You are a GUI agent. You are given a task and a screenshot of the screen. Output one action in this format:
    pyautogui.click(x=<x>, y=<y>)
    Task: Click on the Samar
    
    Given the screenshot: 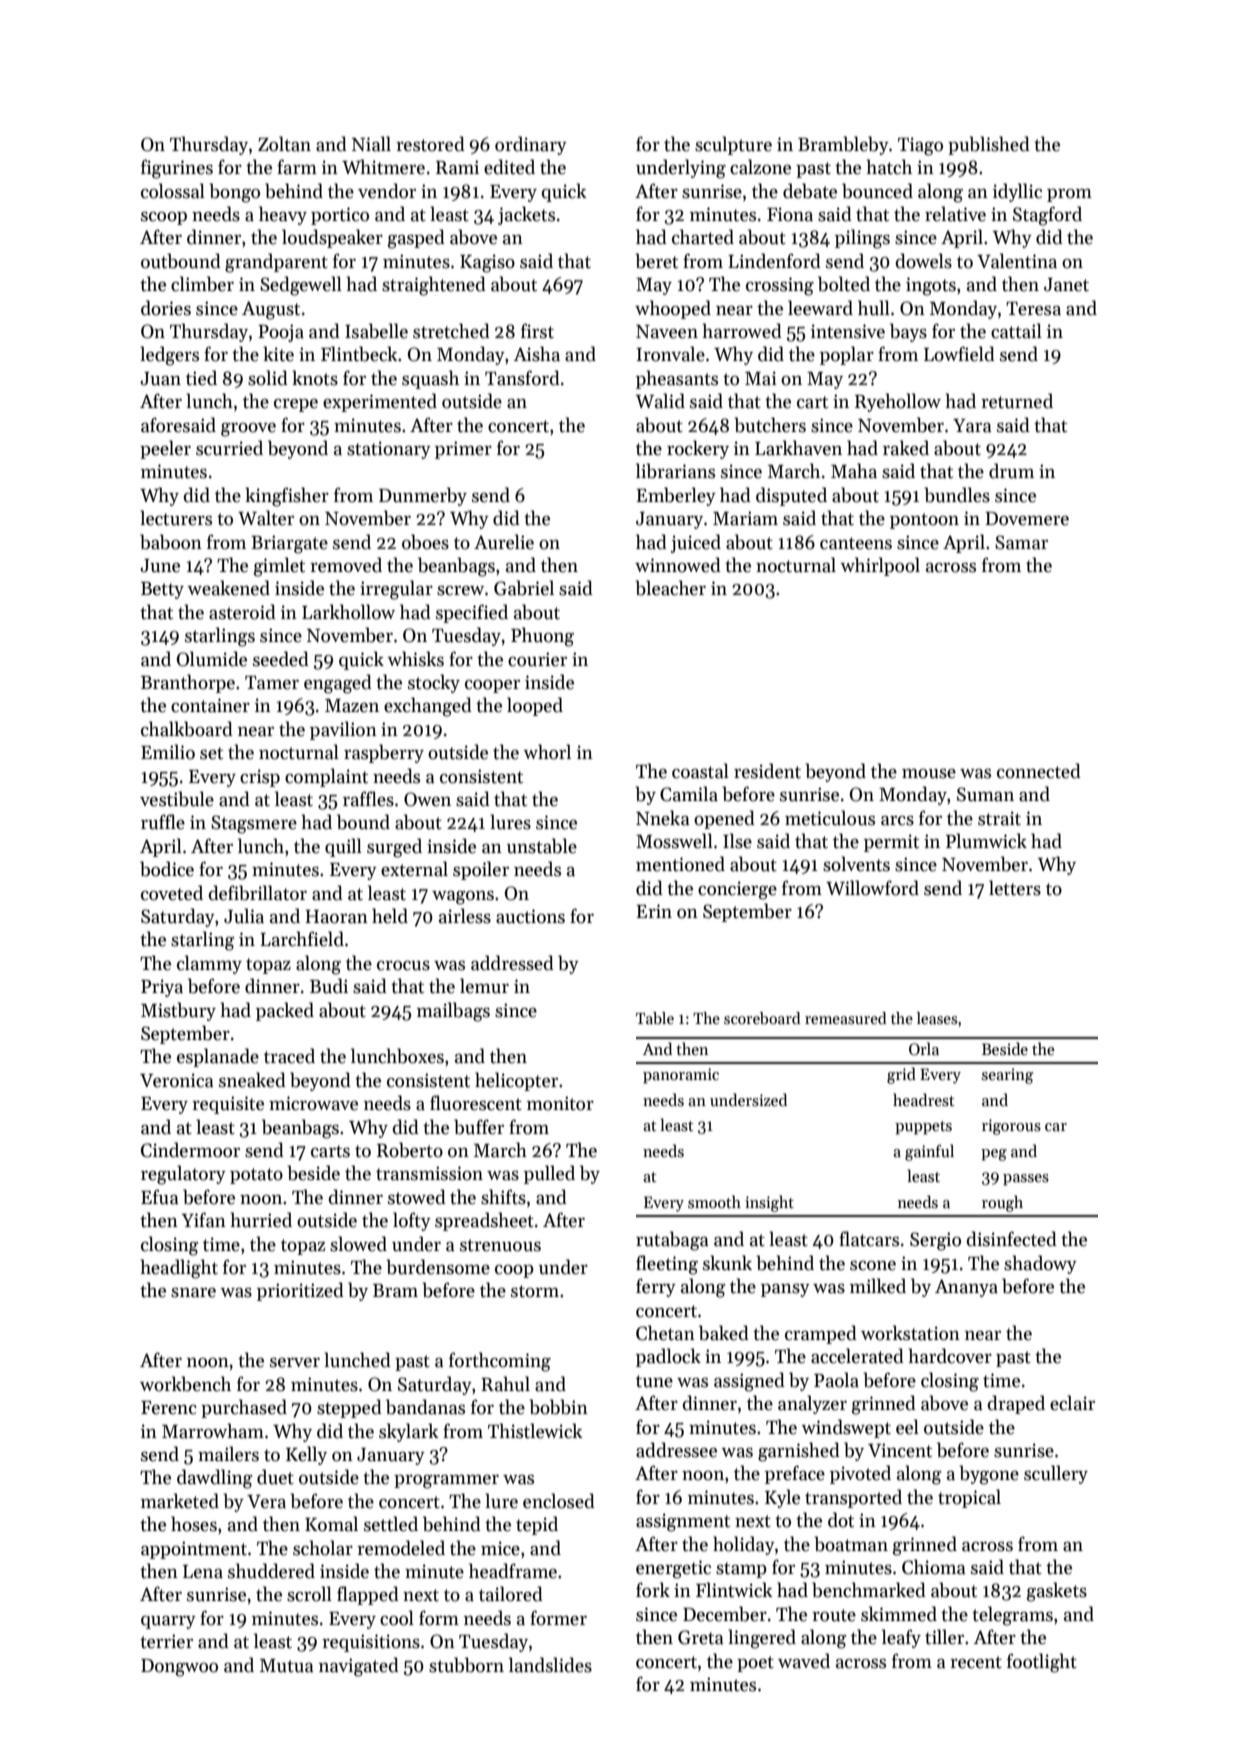 What is the action you would take?
    pyautogui.click(x=1021, y=542)
